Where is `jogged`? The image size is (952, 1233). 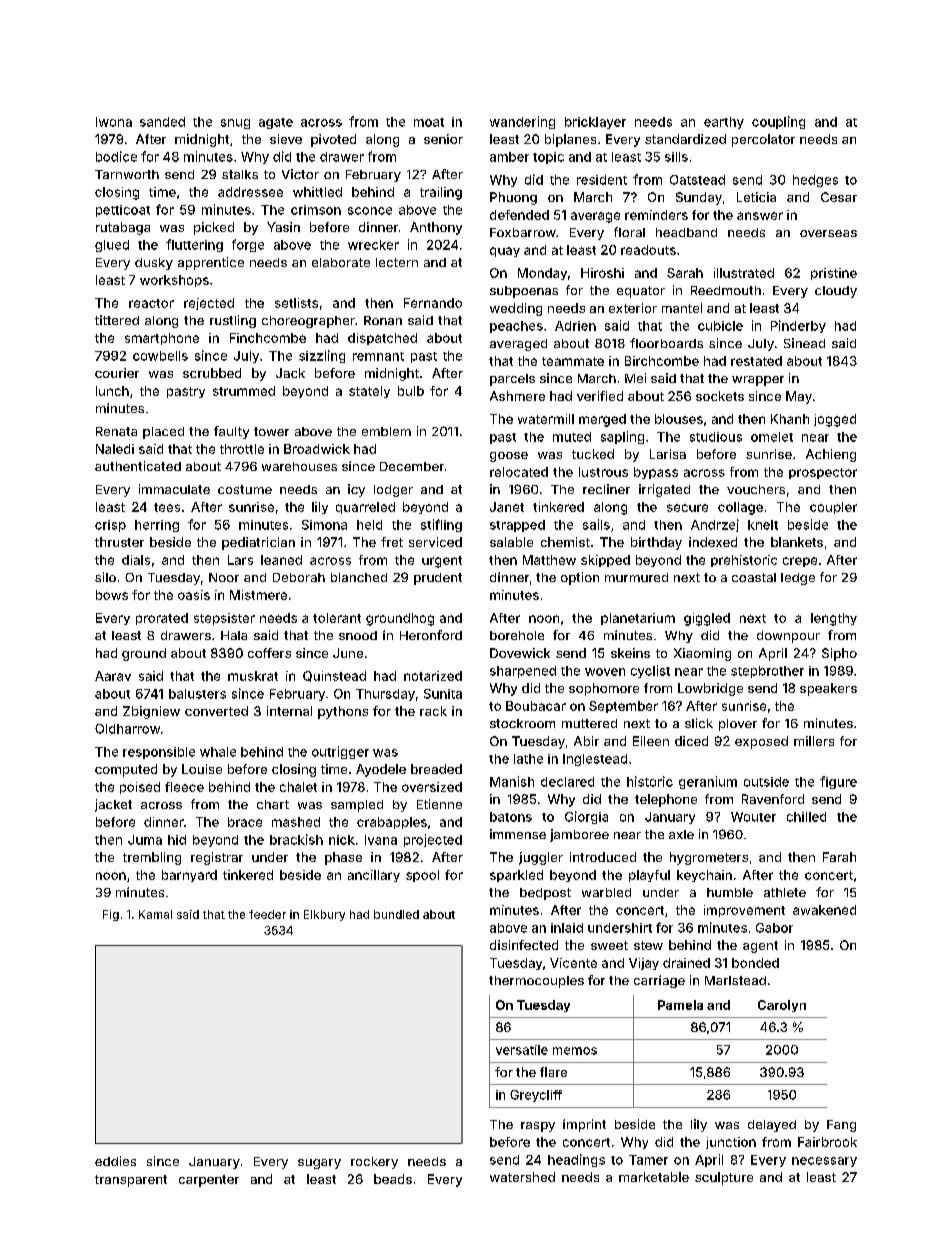
jogged is located at coordinates (835, 420).
